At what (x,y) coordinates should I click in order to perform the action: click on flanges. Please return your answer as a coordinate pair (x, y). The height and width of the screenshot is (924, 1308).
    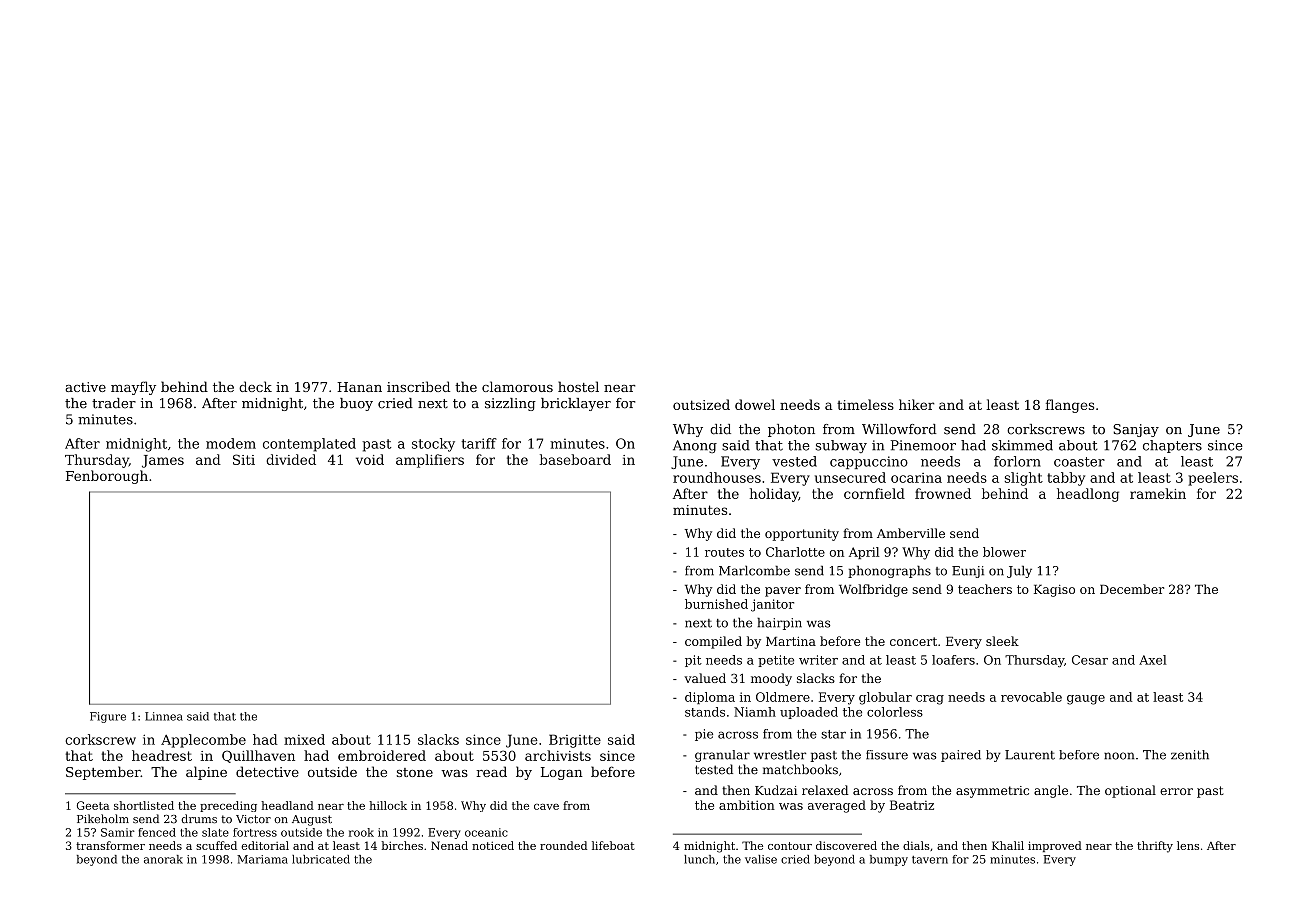
    Looking at the image, I should click on (1069, 406).
